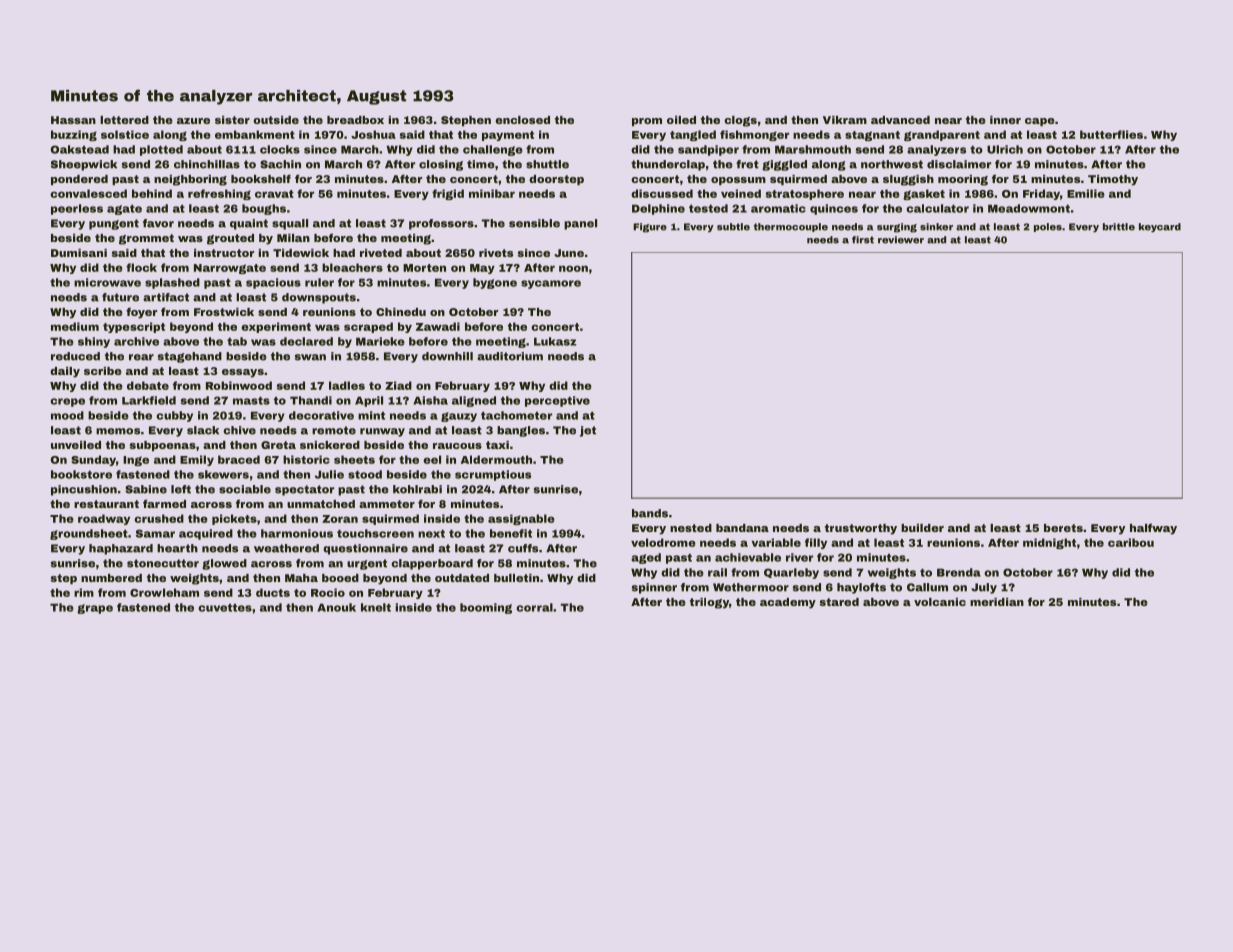 The height and width of the document is (952, 1233). What do you see at coordinates (207, 164) in the document?
I see `chinchillas` at bounding box center [207, 164].
